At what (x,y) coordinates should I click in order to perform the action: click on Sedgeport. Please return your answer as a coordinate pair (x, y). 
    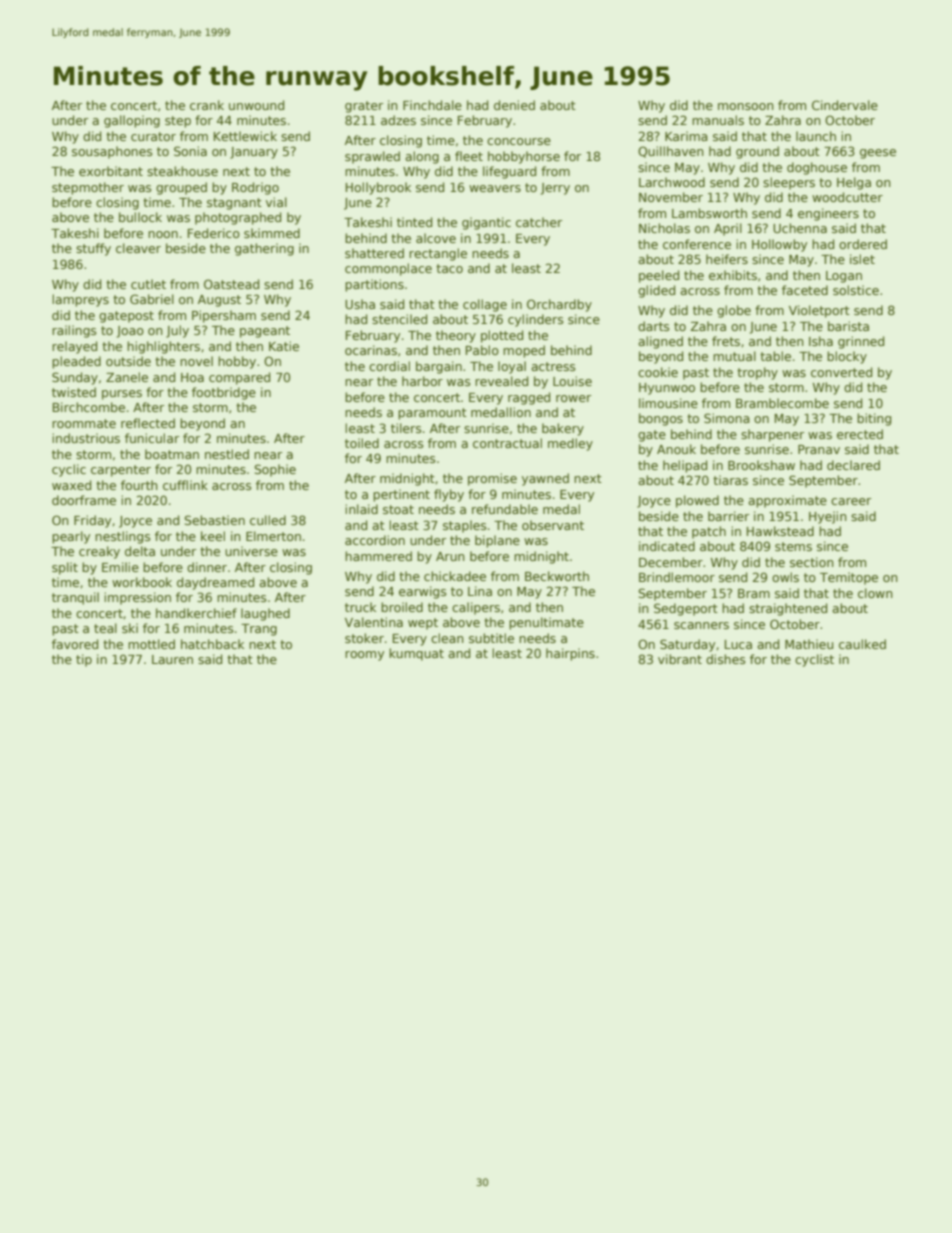
    Looking at the image, I should click on (686, 609).
